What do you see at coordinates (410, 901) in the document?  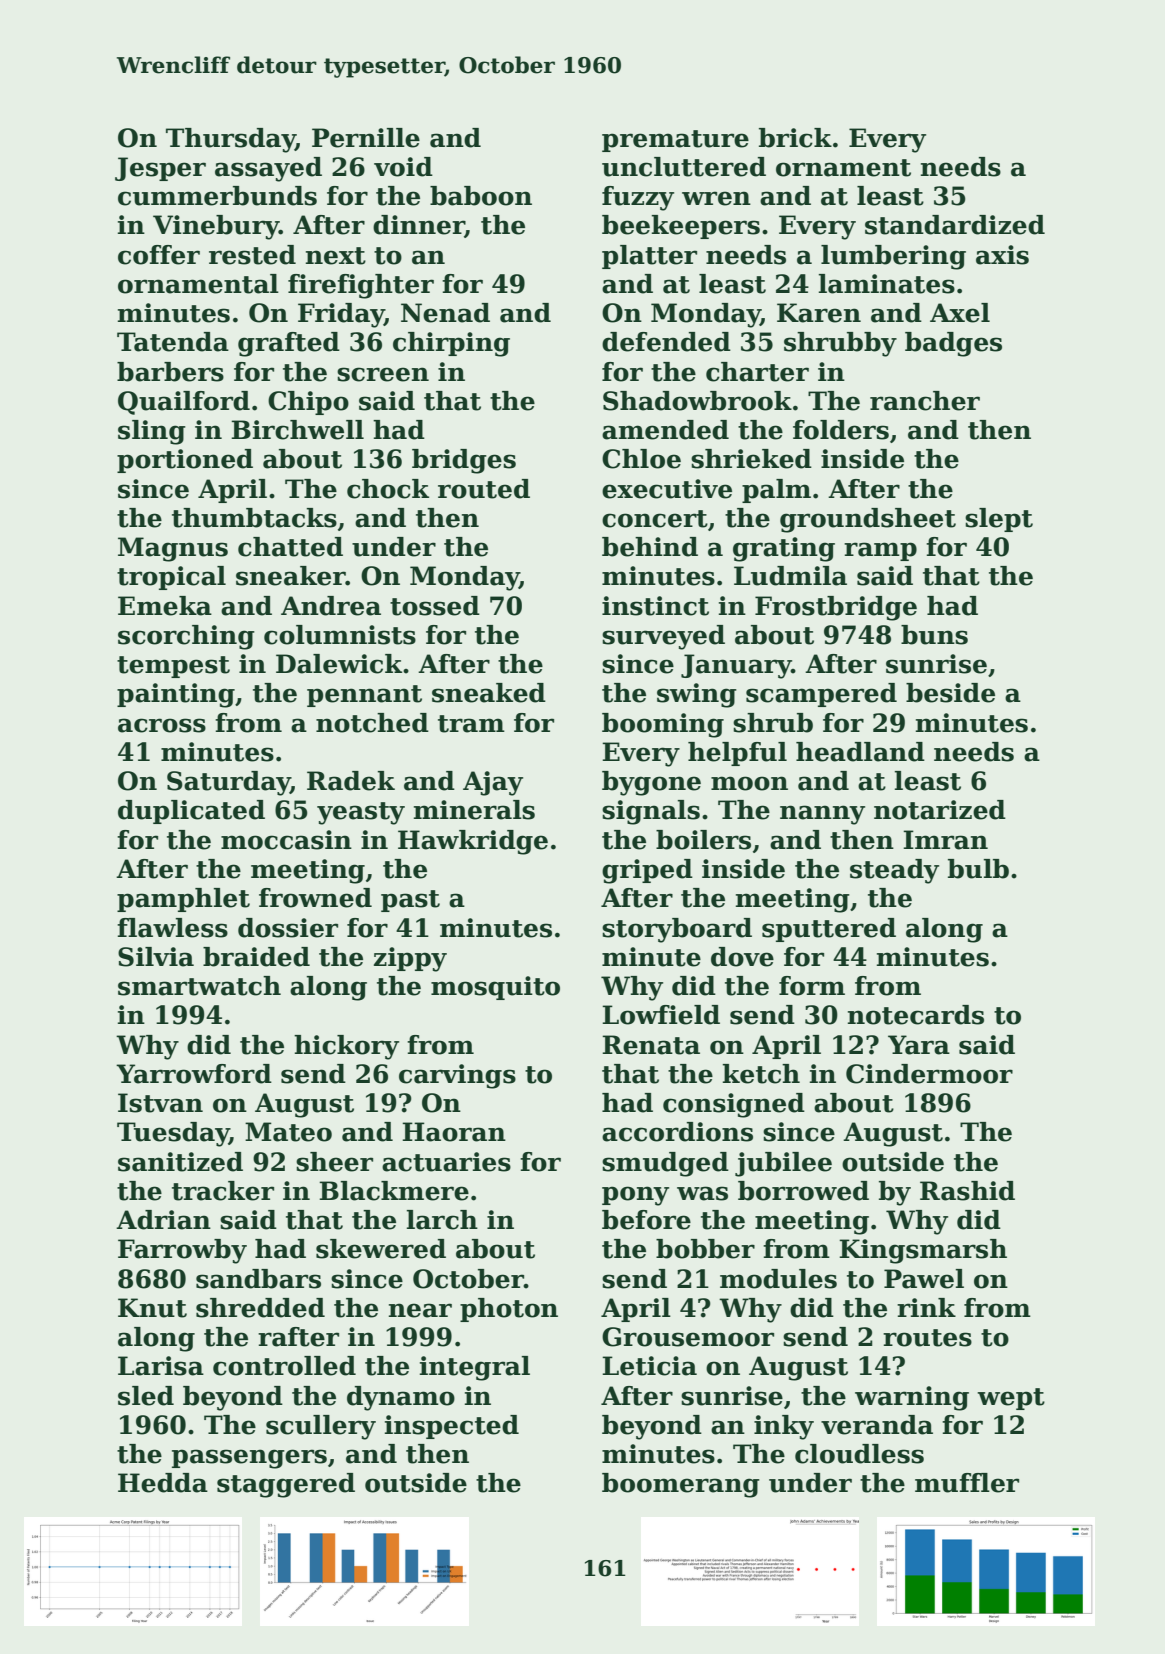 I see `past` at bounding box center [410, 901].
